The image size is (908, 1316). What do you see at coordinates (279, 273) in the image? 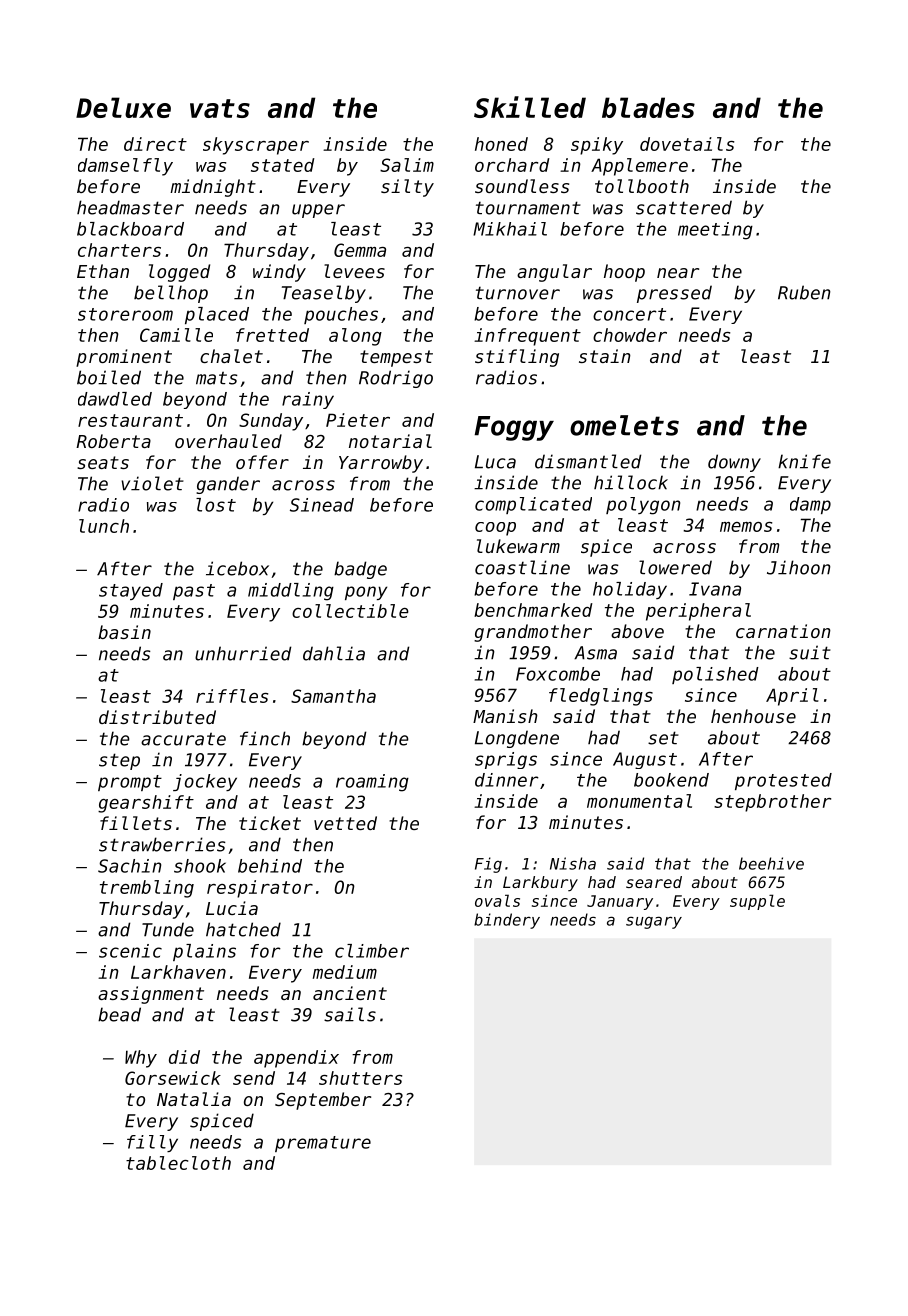
I see `windy` at bounding box center [279, 273].
